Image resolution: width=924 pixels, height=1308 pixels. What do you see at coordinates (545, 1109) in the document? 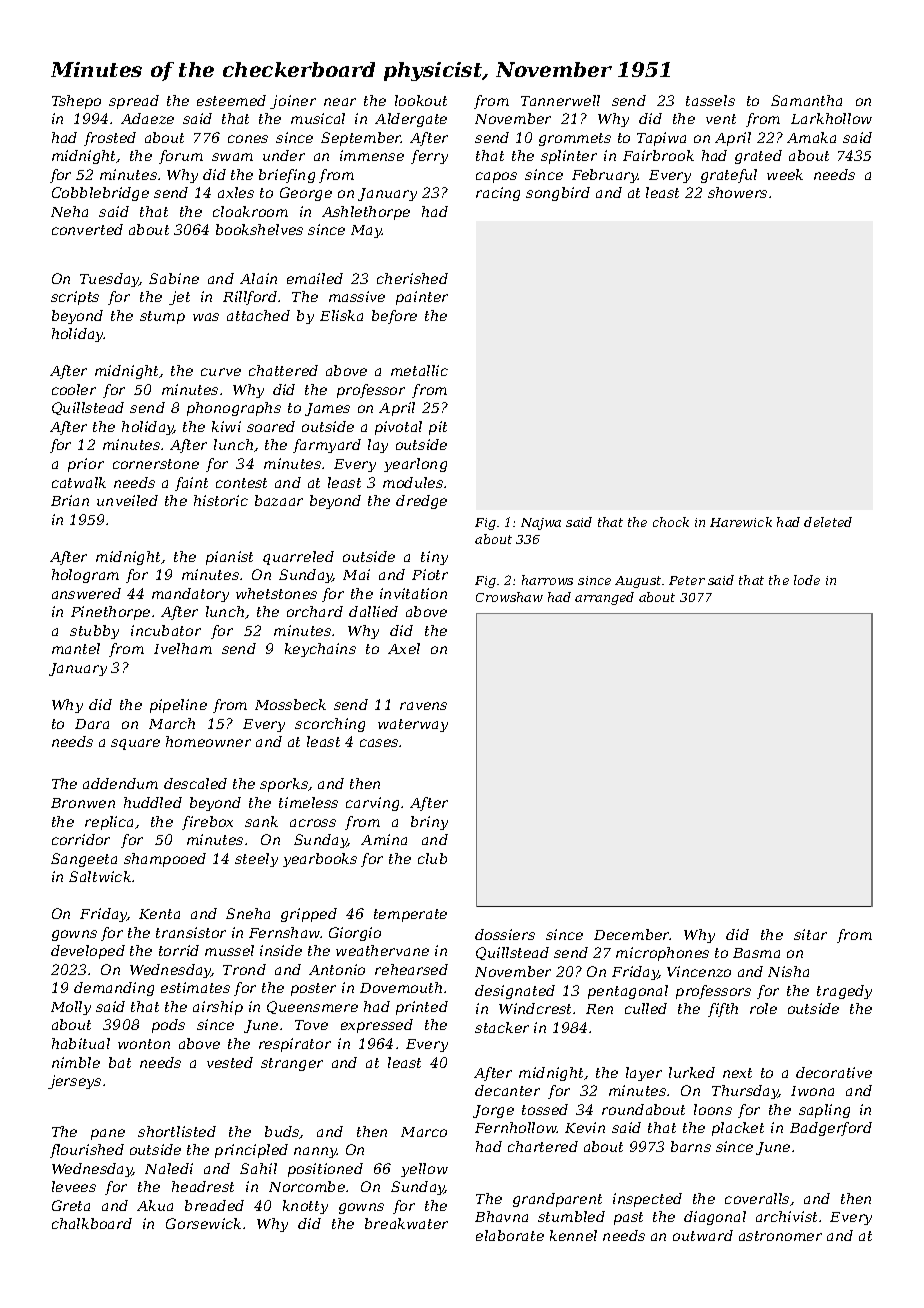
I see `tossed` at bounding box center [545, 1109].
